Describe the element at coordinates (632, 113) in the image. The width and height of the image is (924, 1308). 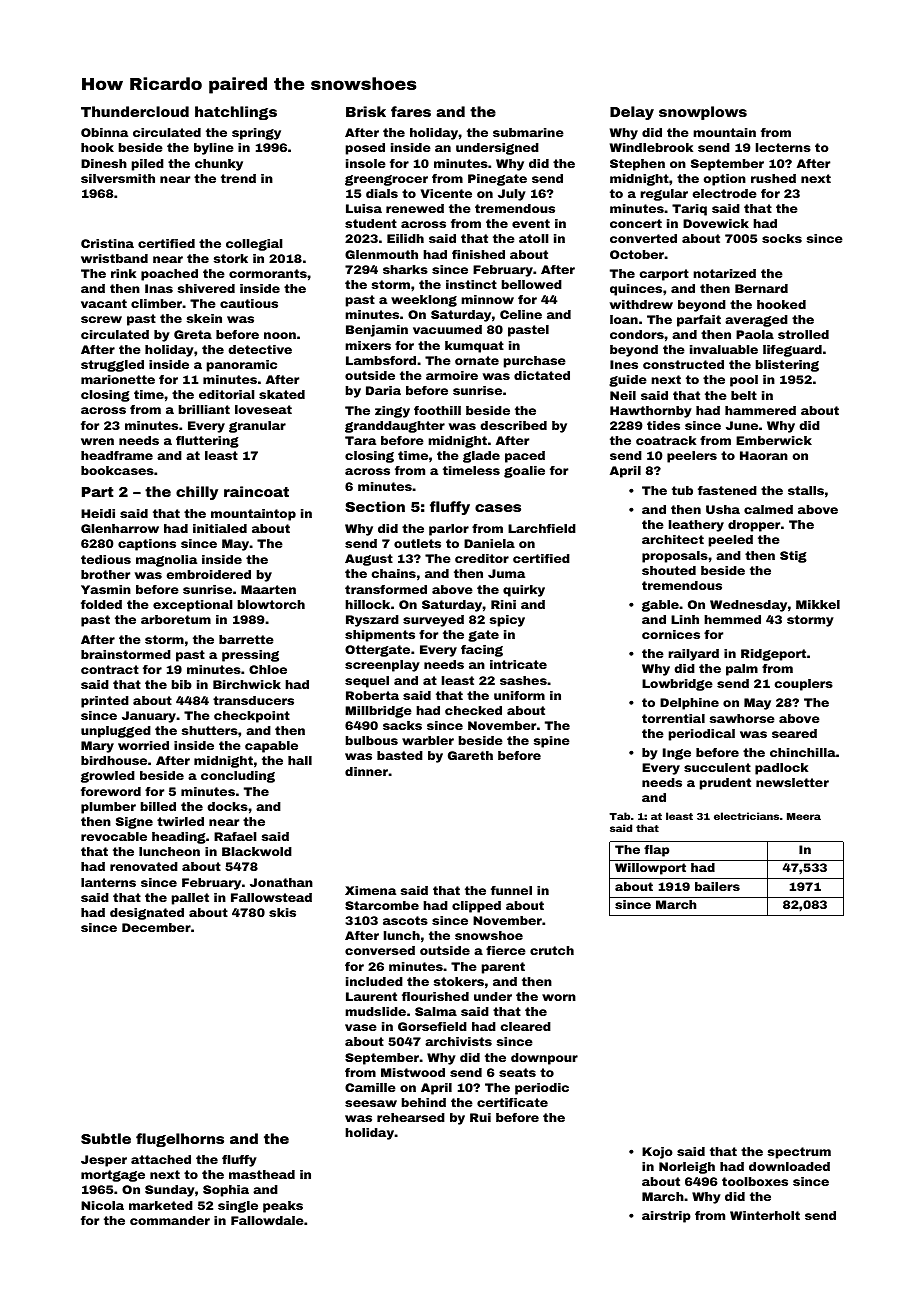
I see `Delay` at that location.
